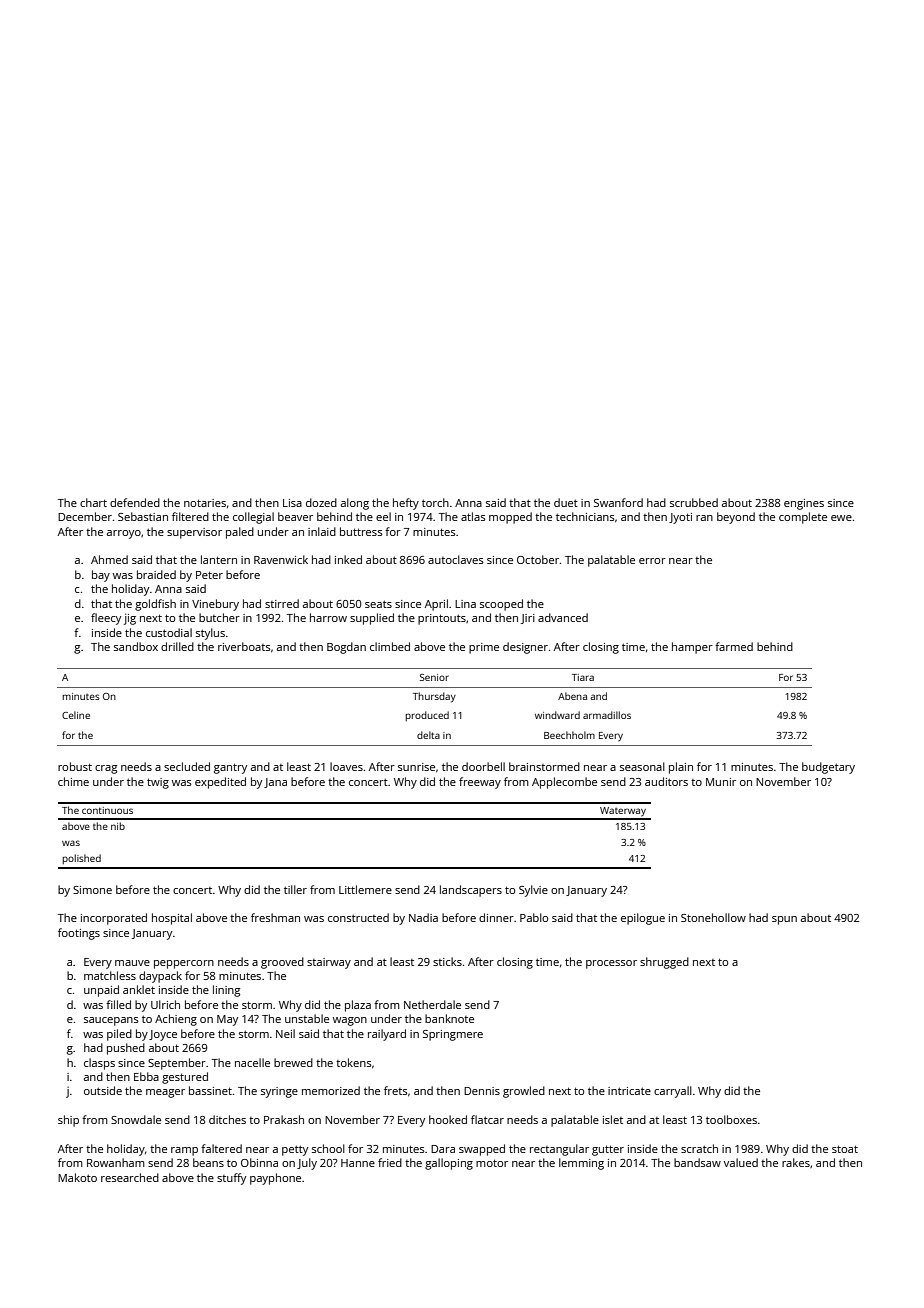 The image size is (924, 1308). I want to click on budgetary, so click(828, 768).
